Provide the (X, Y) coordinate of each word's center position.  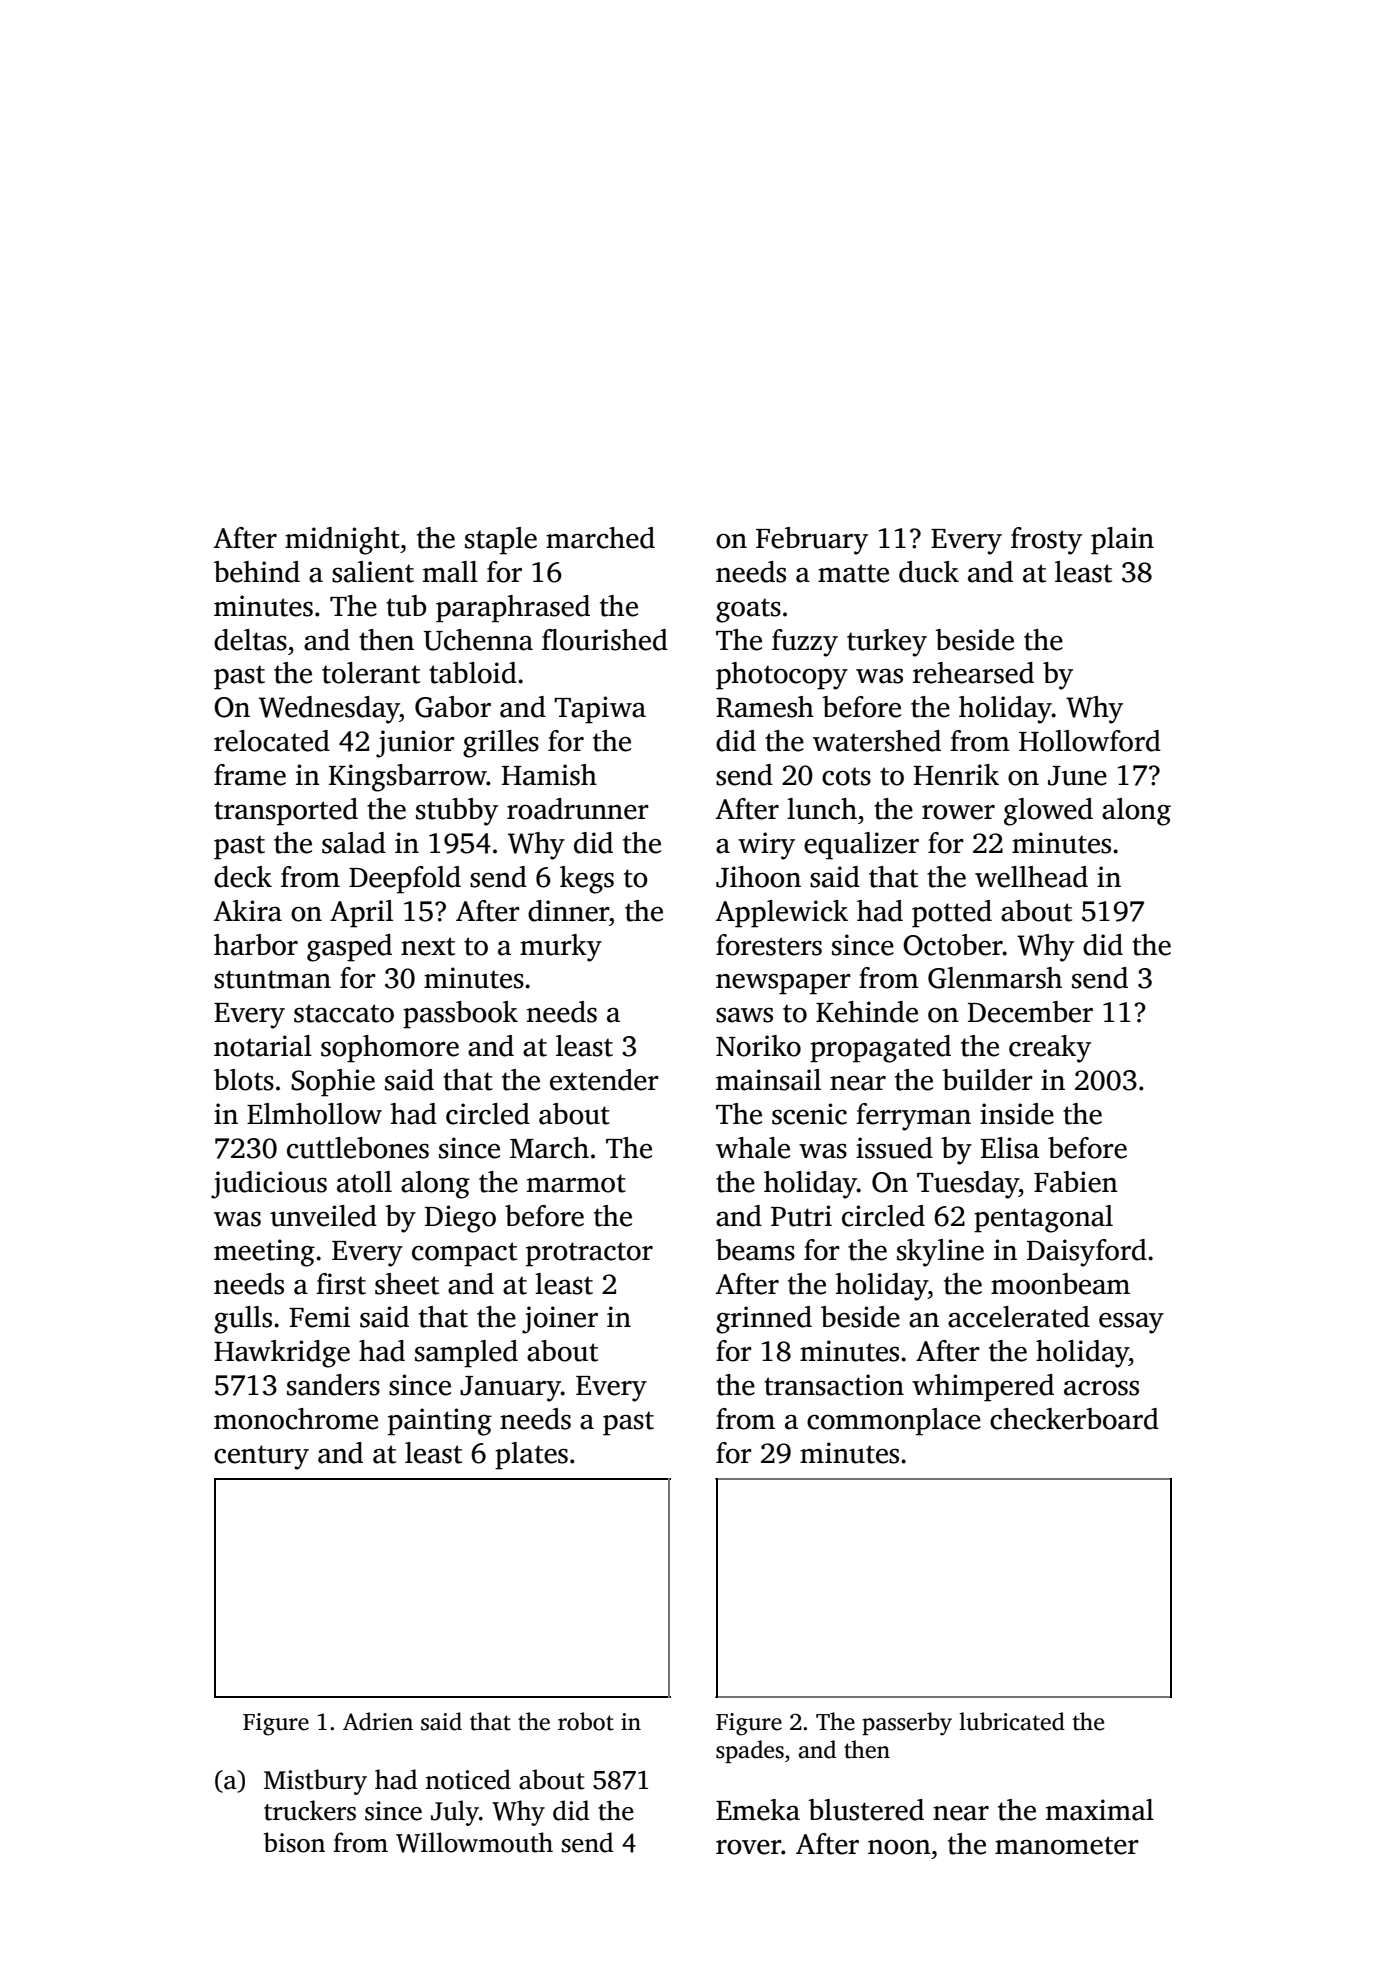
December (1030, 1012)
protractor (589, 1254)
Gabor (453, 707)
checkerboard (1074, 1419)
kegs (587, 880)
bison (294, 1842)
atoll (364, 1182)
